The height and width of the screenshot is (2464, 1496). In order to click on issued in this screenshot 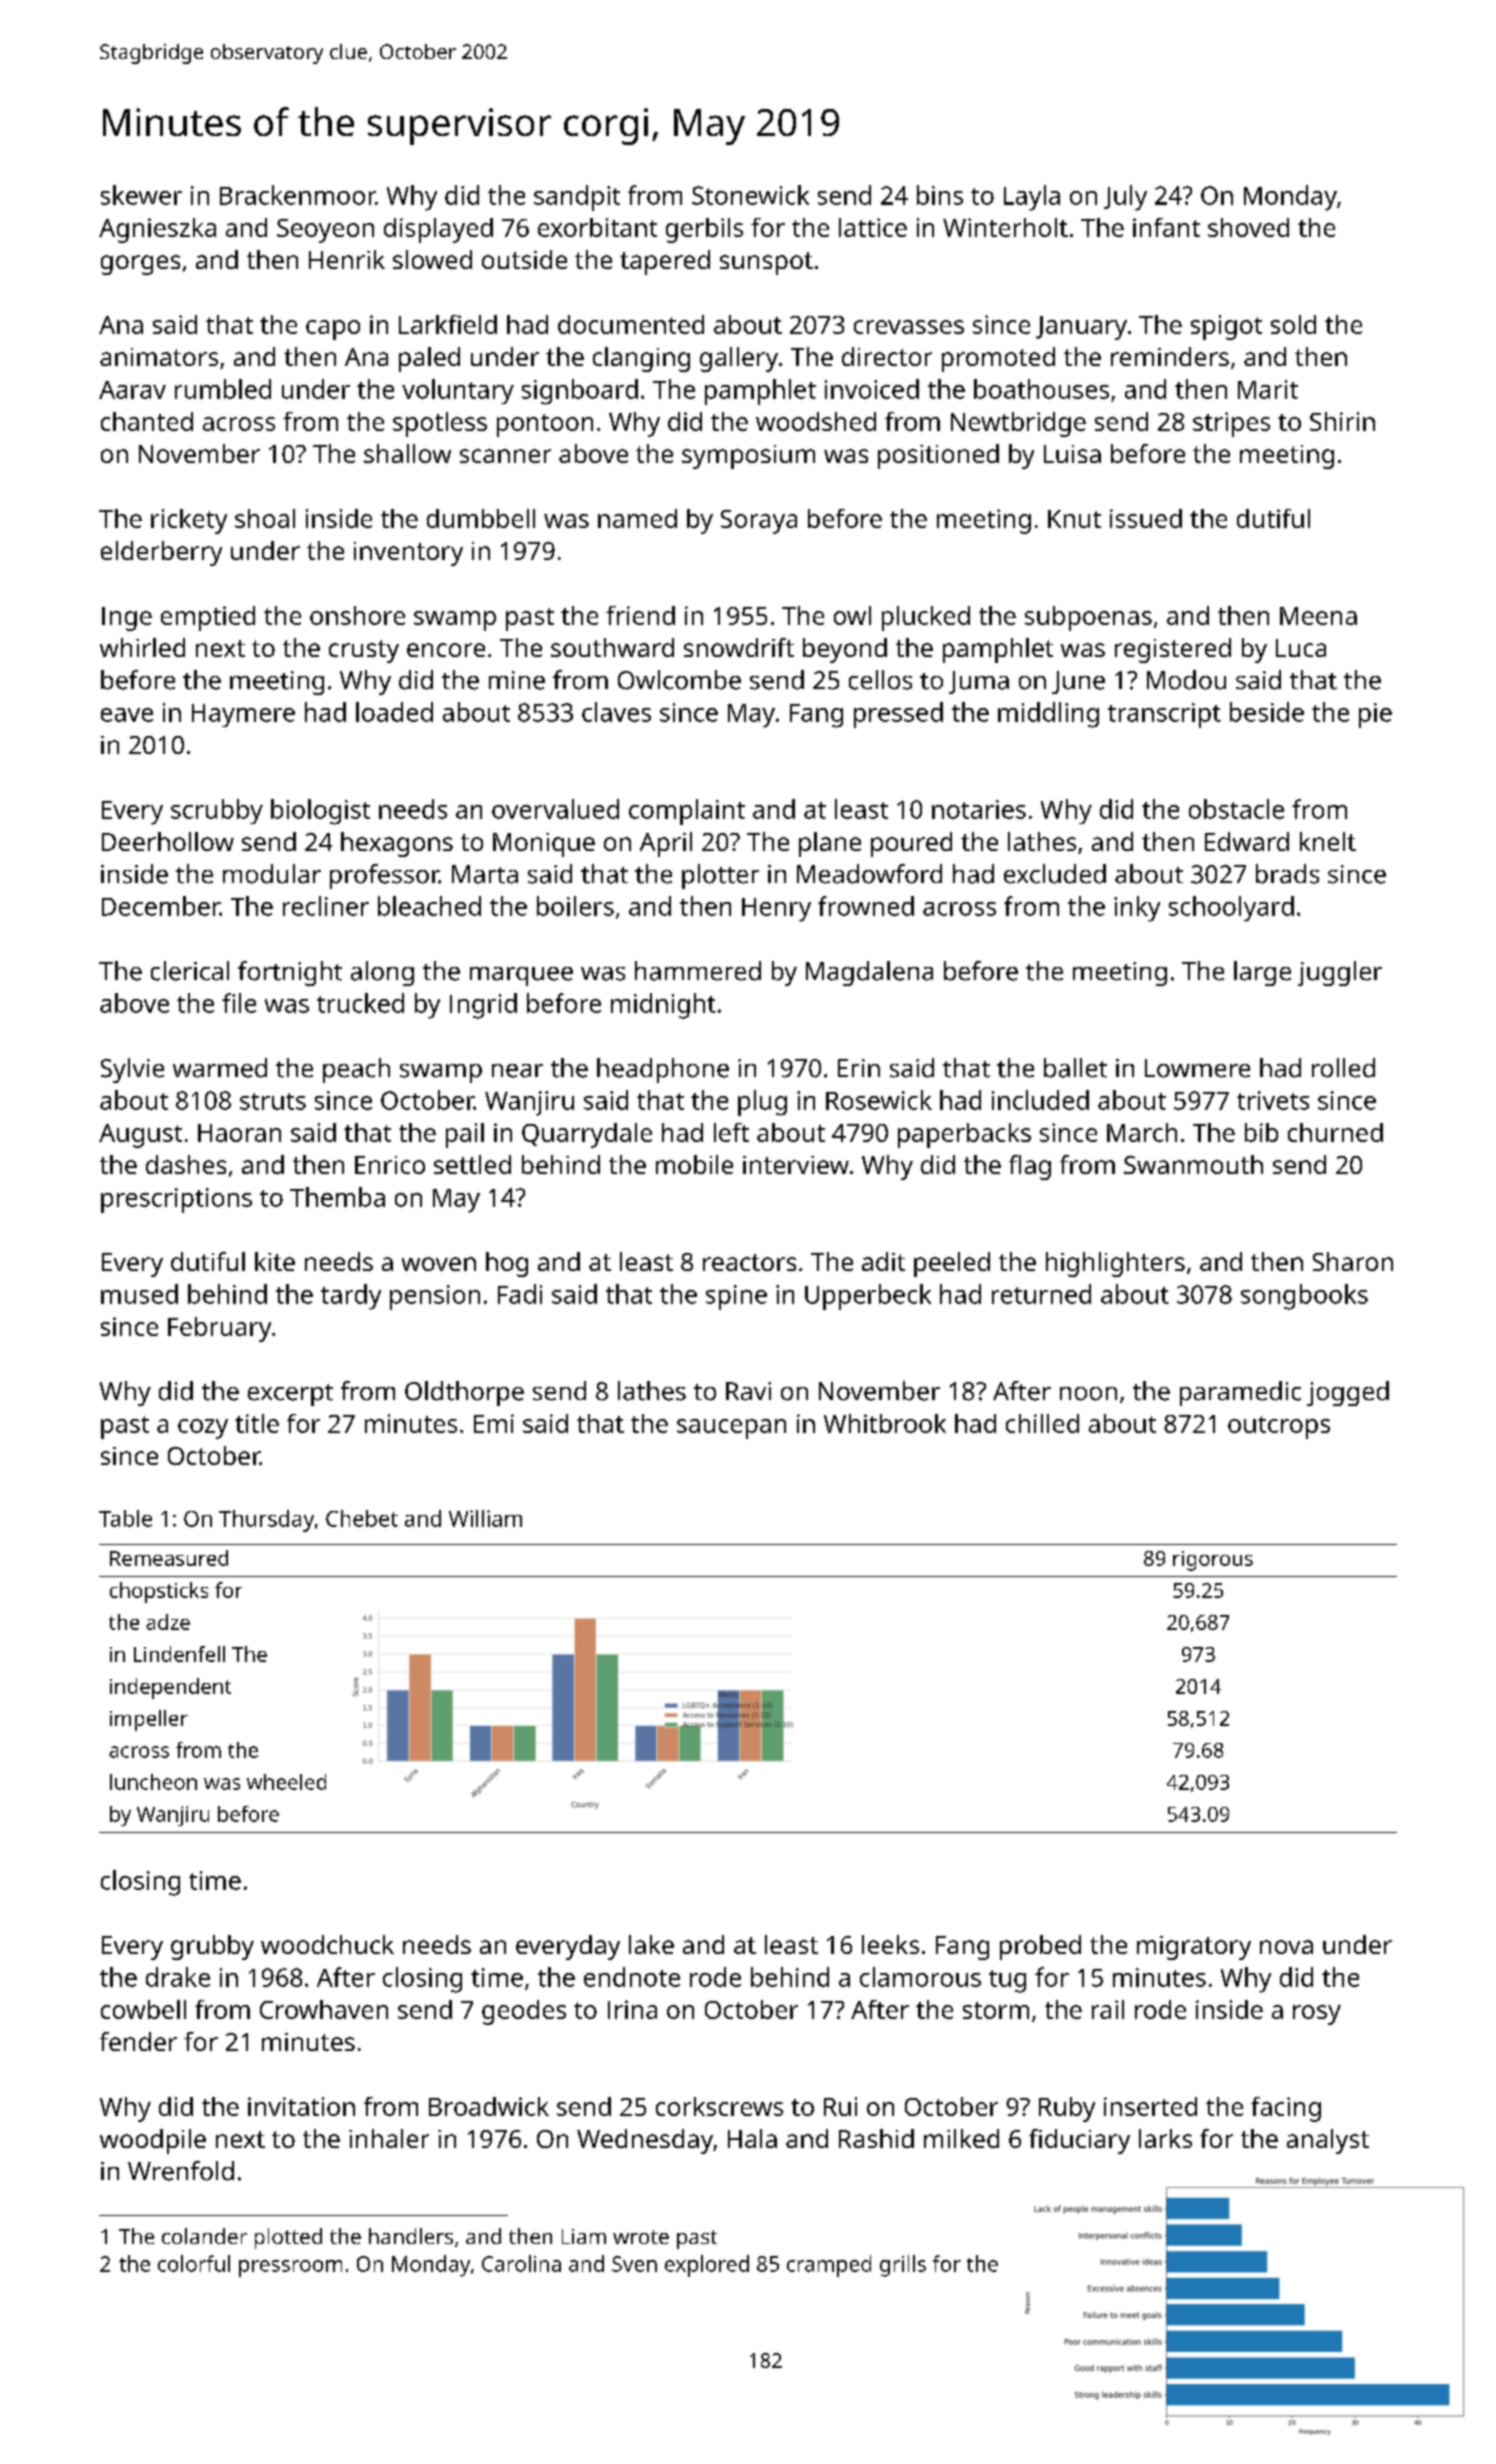, I will do `click(1146, 518)`.
